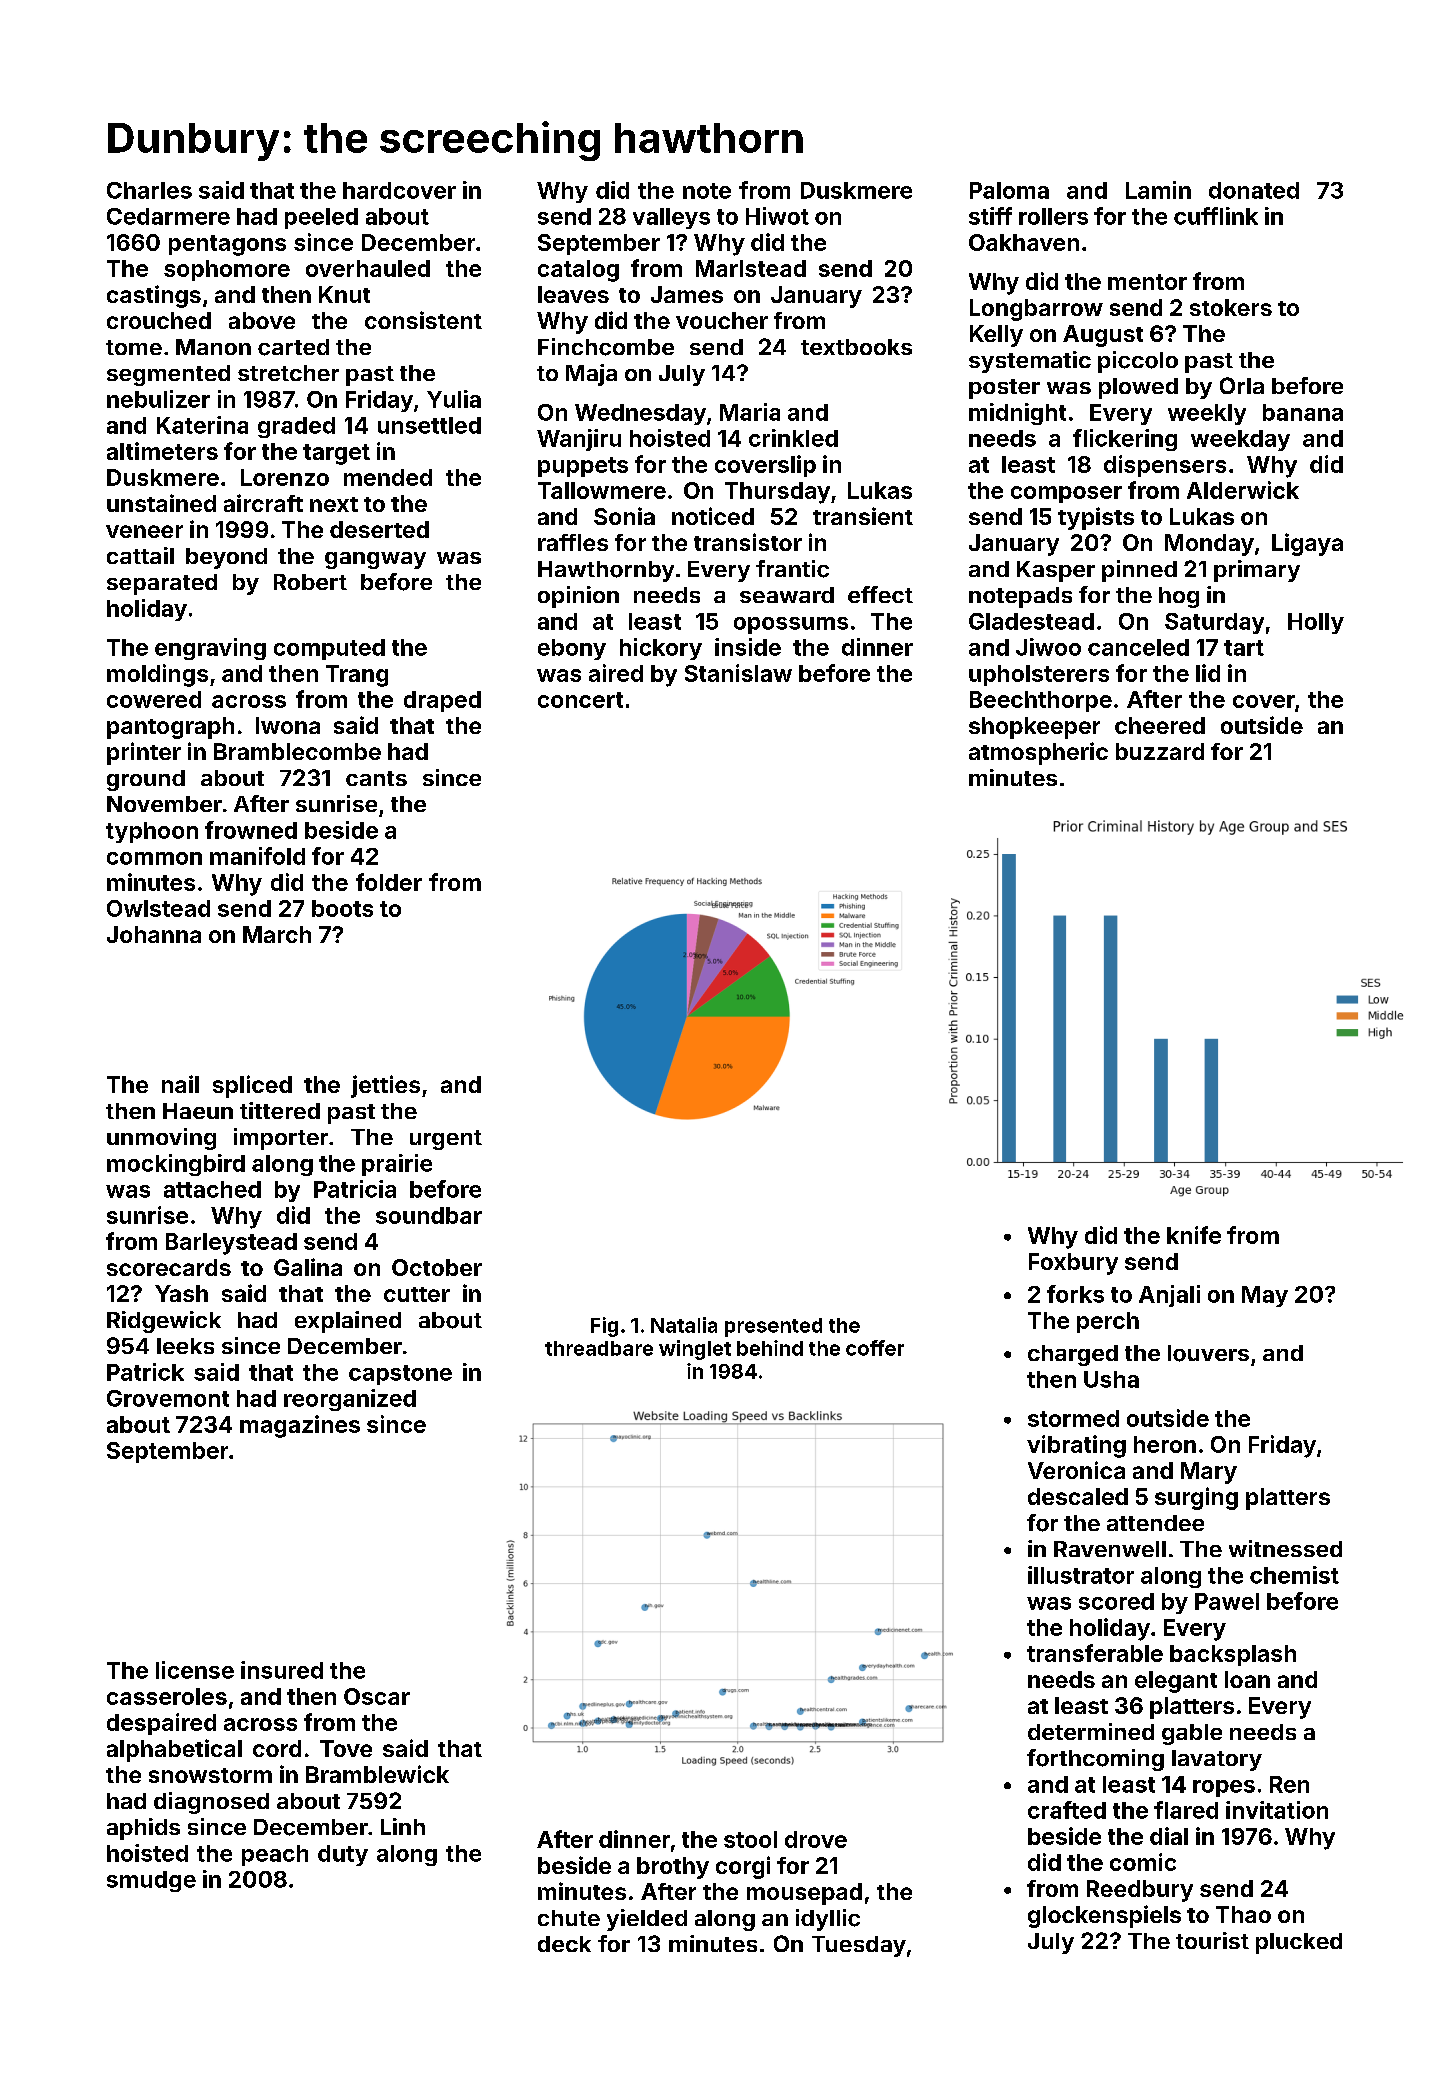 This image has width=1450, height=2100. Describe the element at coordinates (564, 1944) in the image. I see `deck` at that location.
